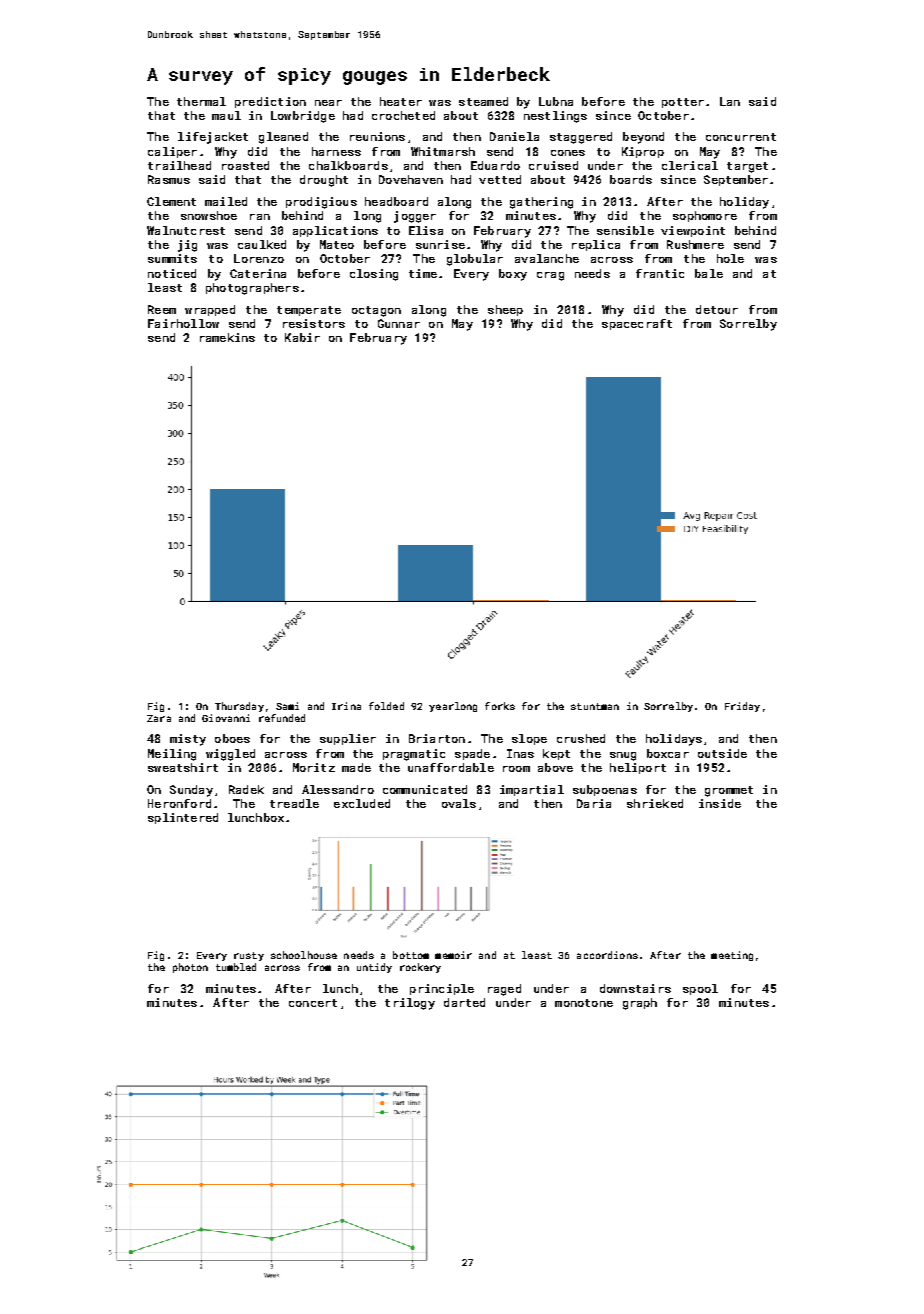  What do you see at coordinates (172, 152) in the screenshot?
I see `caliper` at bounding box center [172, 152].
